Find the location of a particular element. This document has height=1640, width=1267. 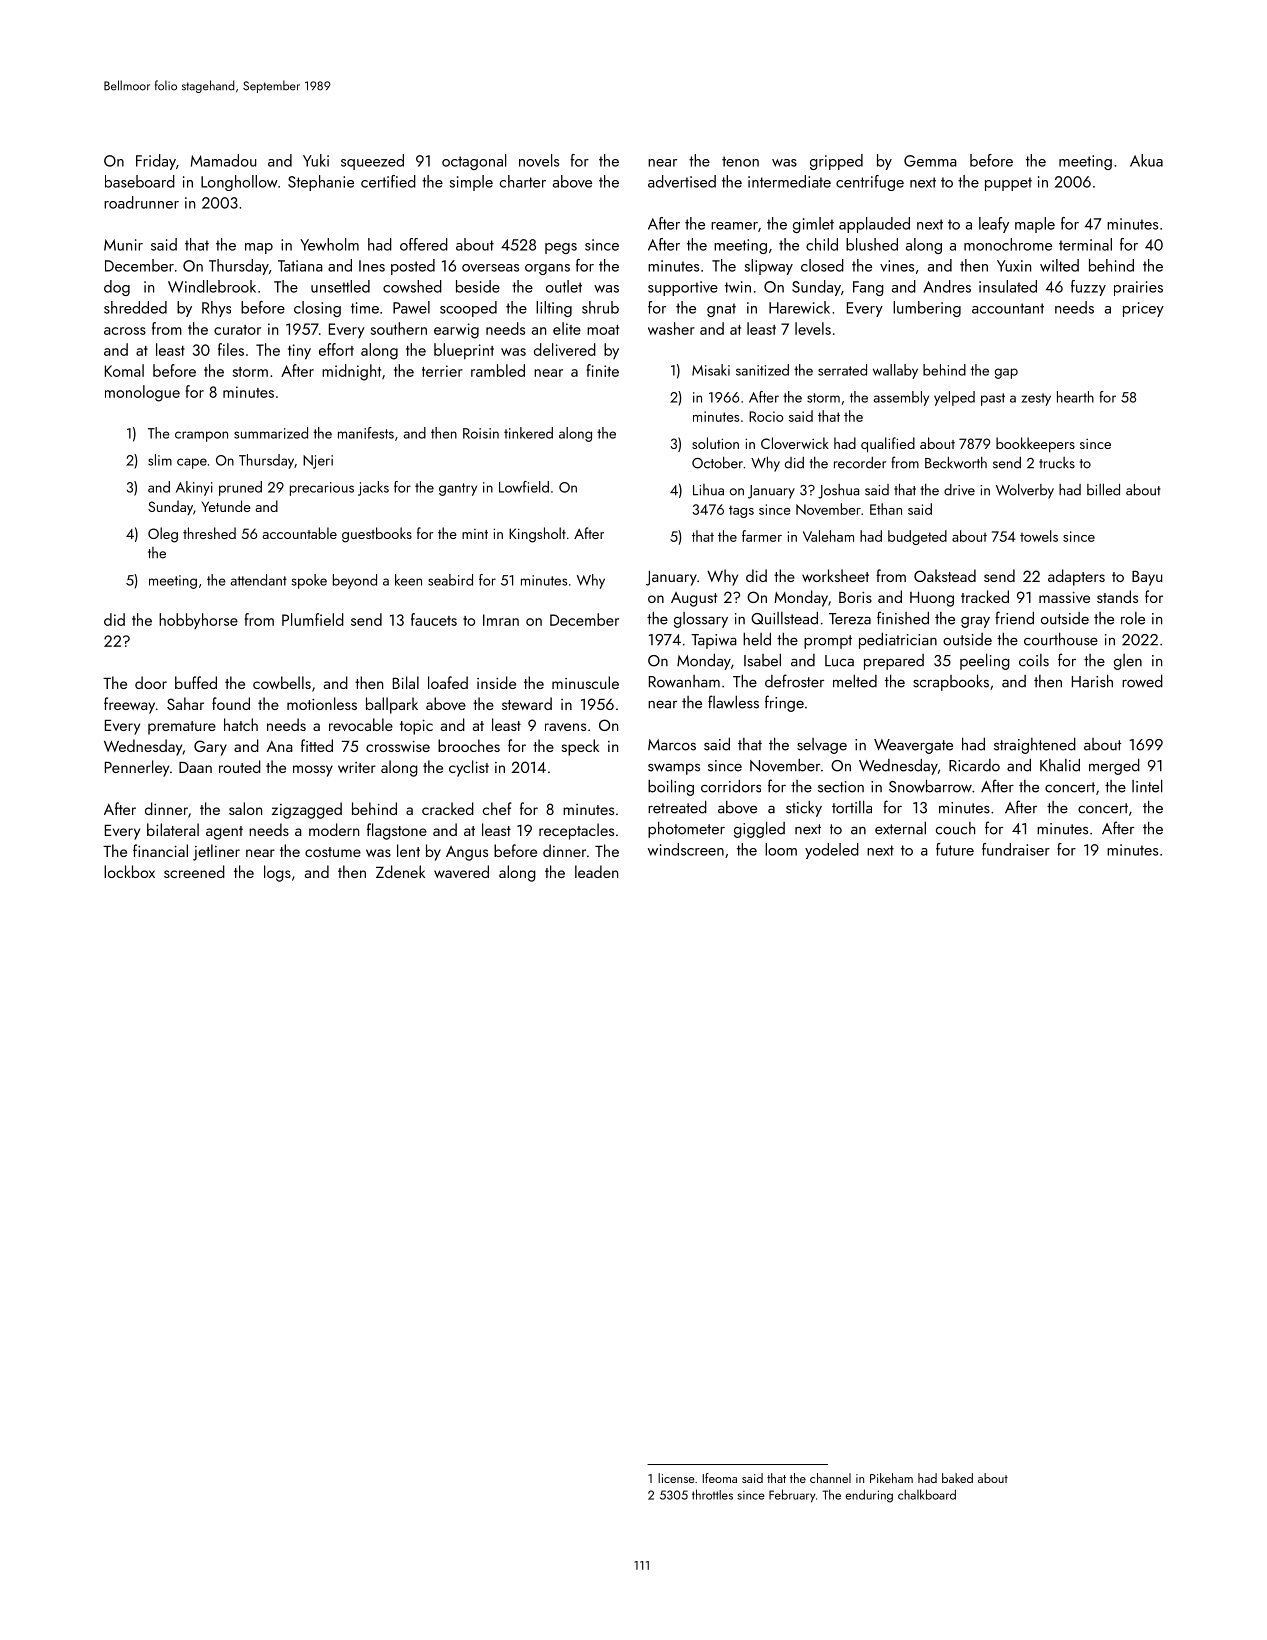

Ifeoma is located at coordinates (720, 1478).
